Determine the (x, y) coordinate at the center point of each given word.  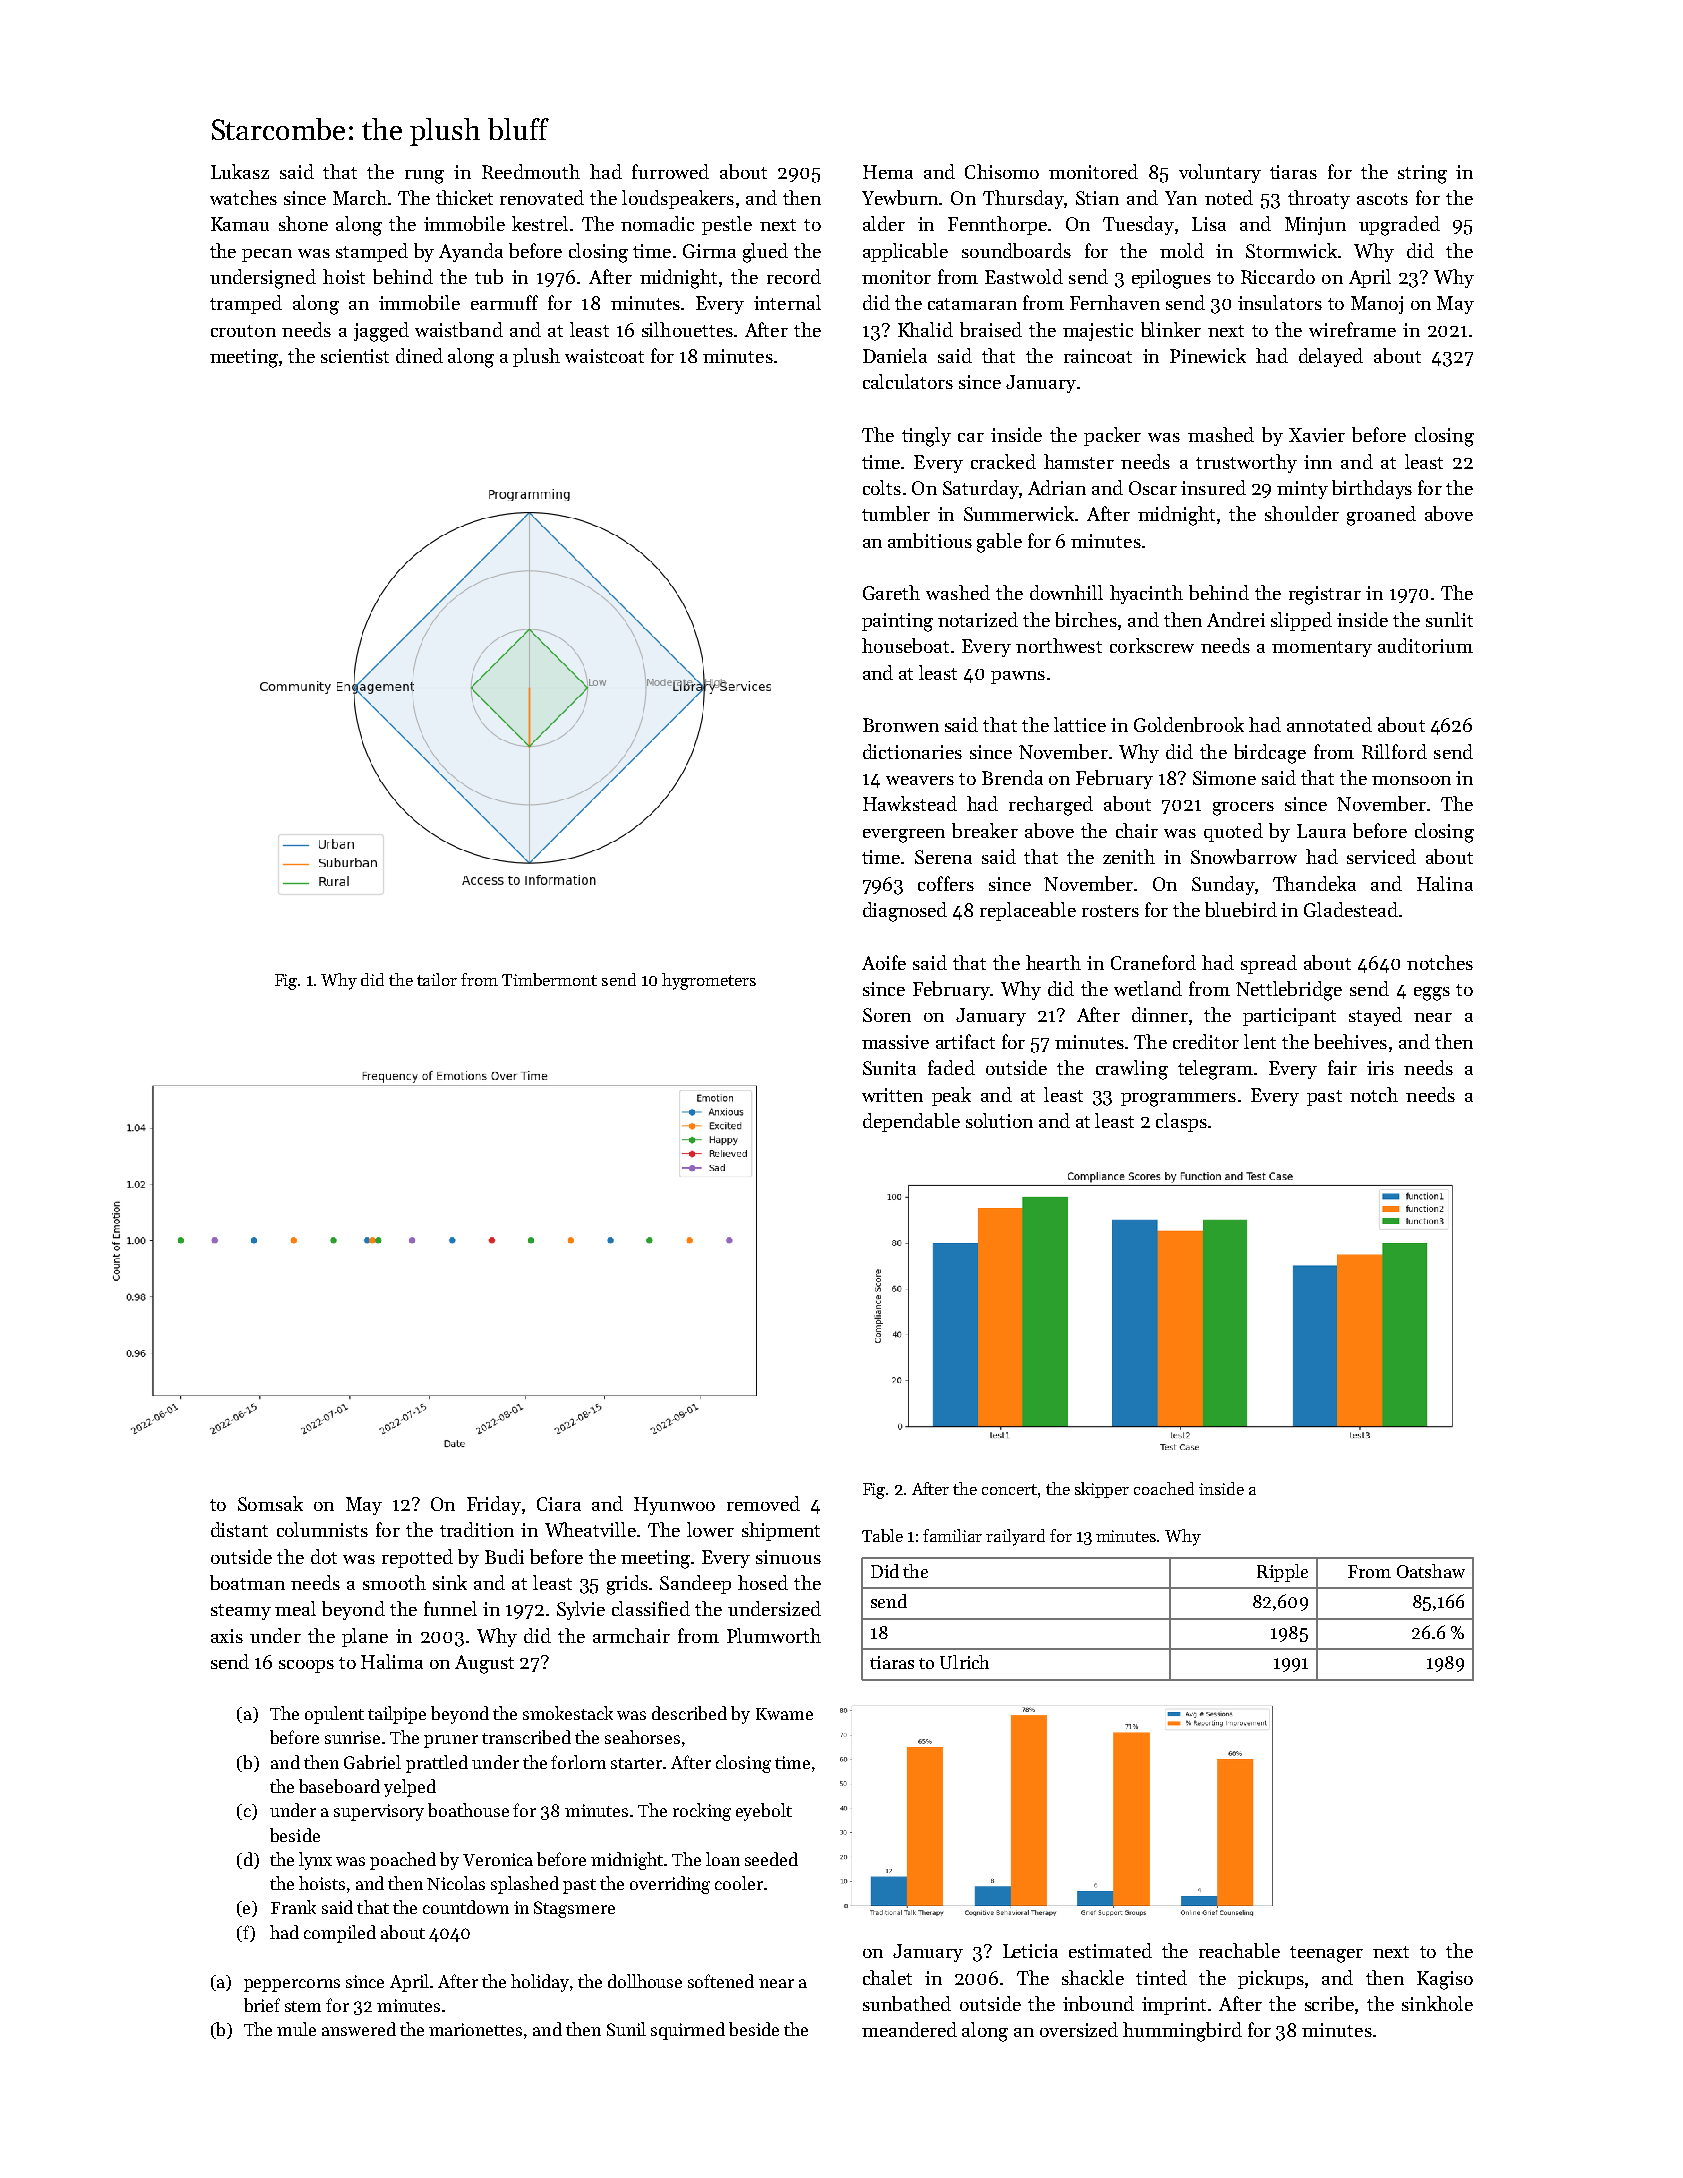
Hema (888, 172)
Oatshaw (1431, 1571)
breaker (985, 830)
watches (243, 197)
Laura (1321, 831)
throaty (1319, 199)
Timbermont (549, 979)
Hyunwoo (674, 1506)
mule (296, 2029)
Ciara (559, 1504)
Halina (1445, 883)
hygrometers (709, 981)
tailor (437, 979)
